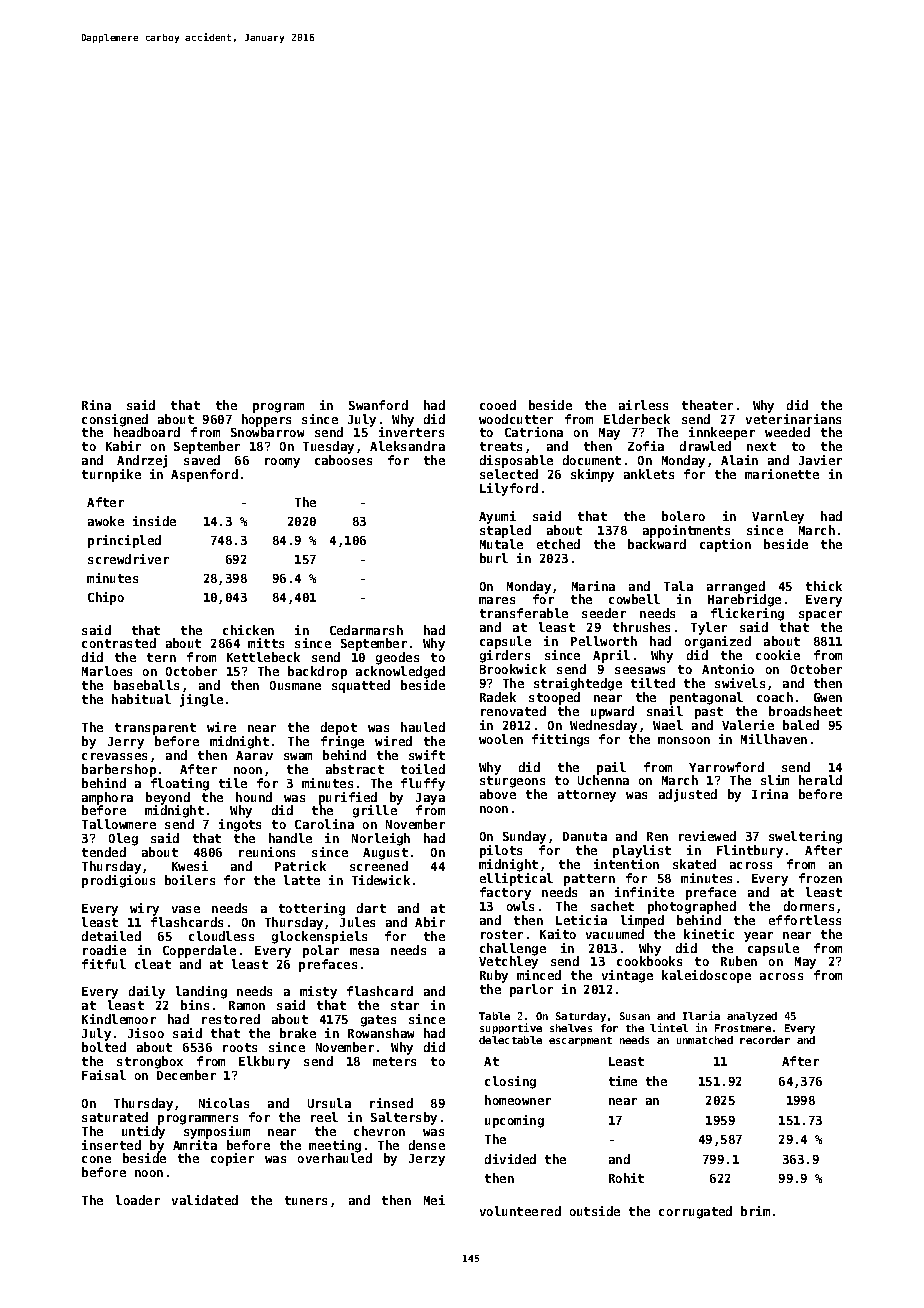 This screenshot has width=924, height=1308. I want to click on Cedarmarsh, so click(366, 630).
